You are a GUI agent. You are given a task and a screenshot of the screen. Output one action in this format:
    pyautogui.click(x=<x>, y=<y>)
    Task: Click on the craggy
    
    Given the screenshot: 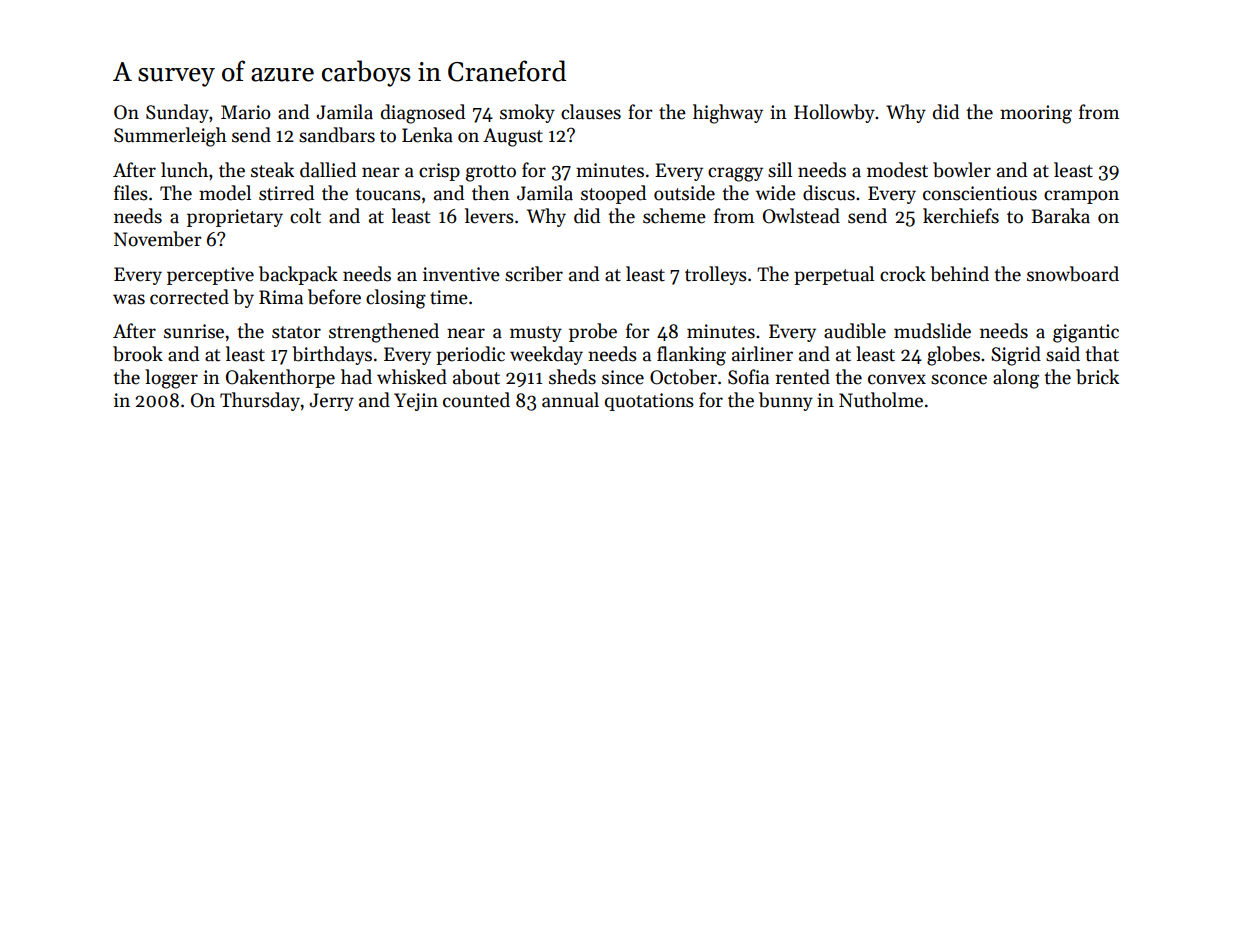 What is the action you would take?
    pyautogui.click(x=735, y=174)
